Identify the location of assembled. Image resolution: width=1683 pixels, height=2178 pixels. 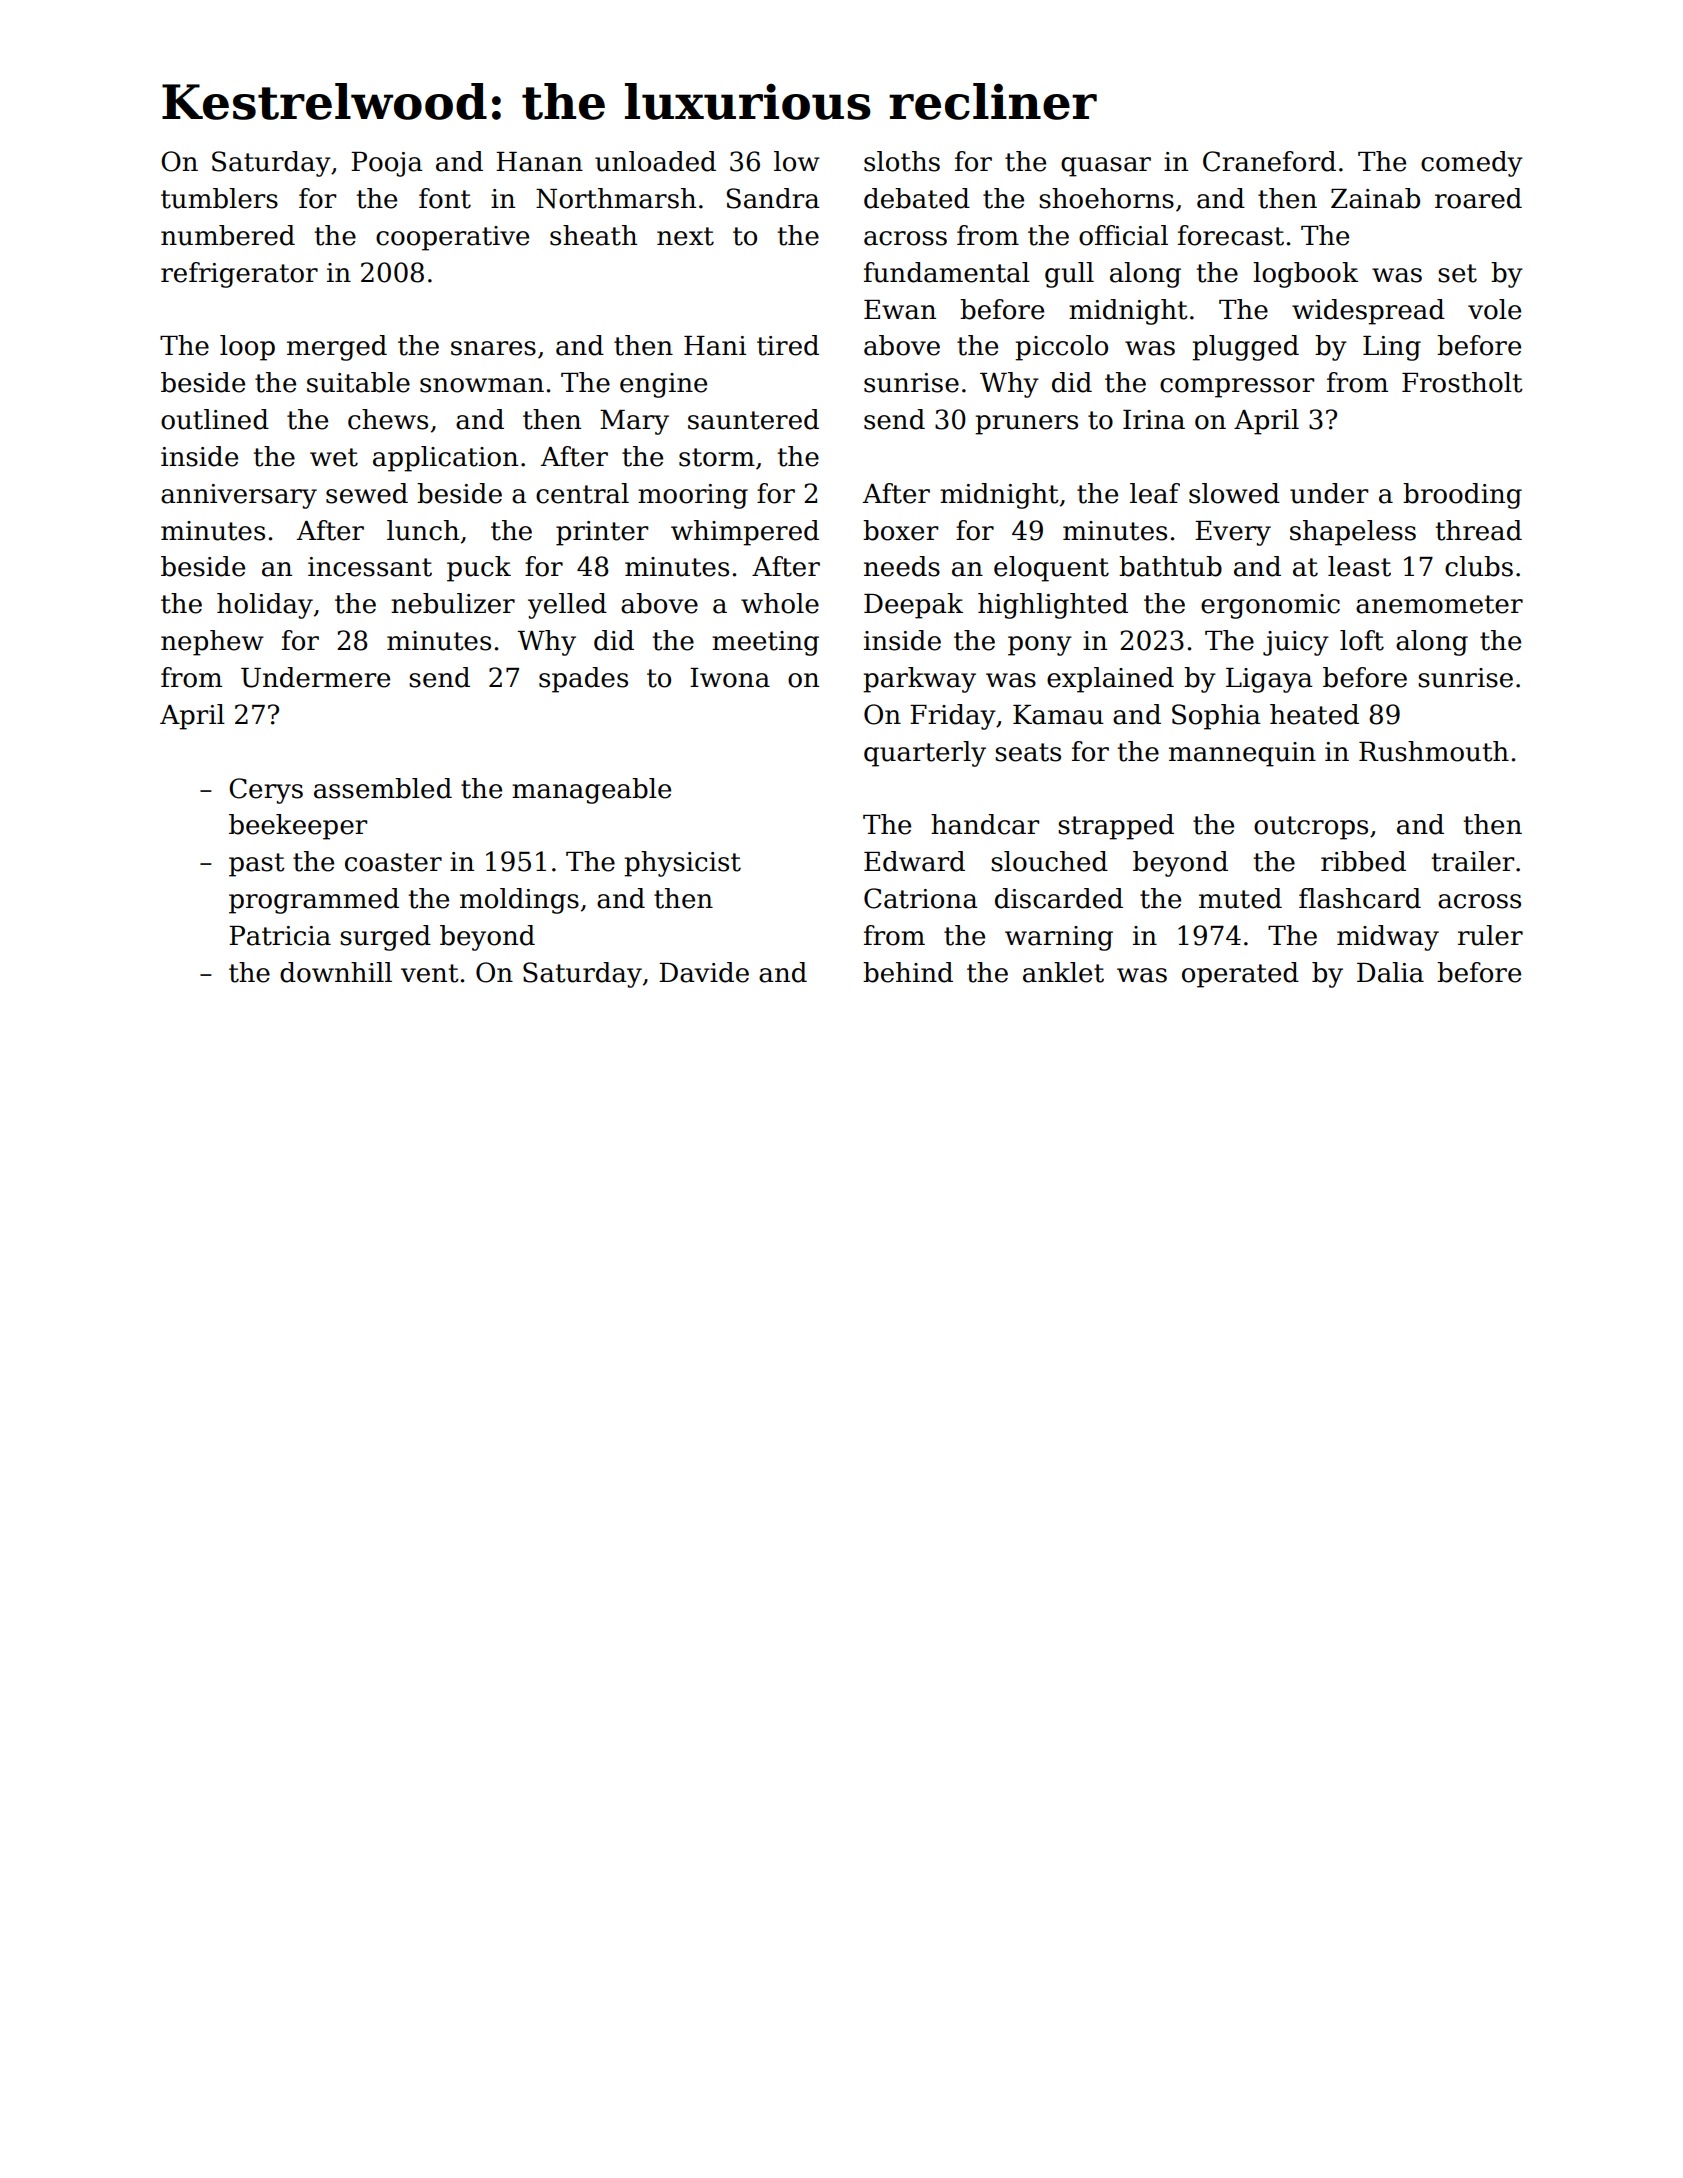
(383, 788).
